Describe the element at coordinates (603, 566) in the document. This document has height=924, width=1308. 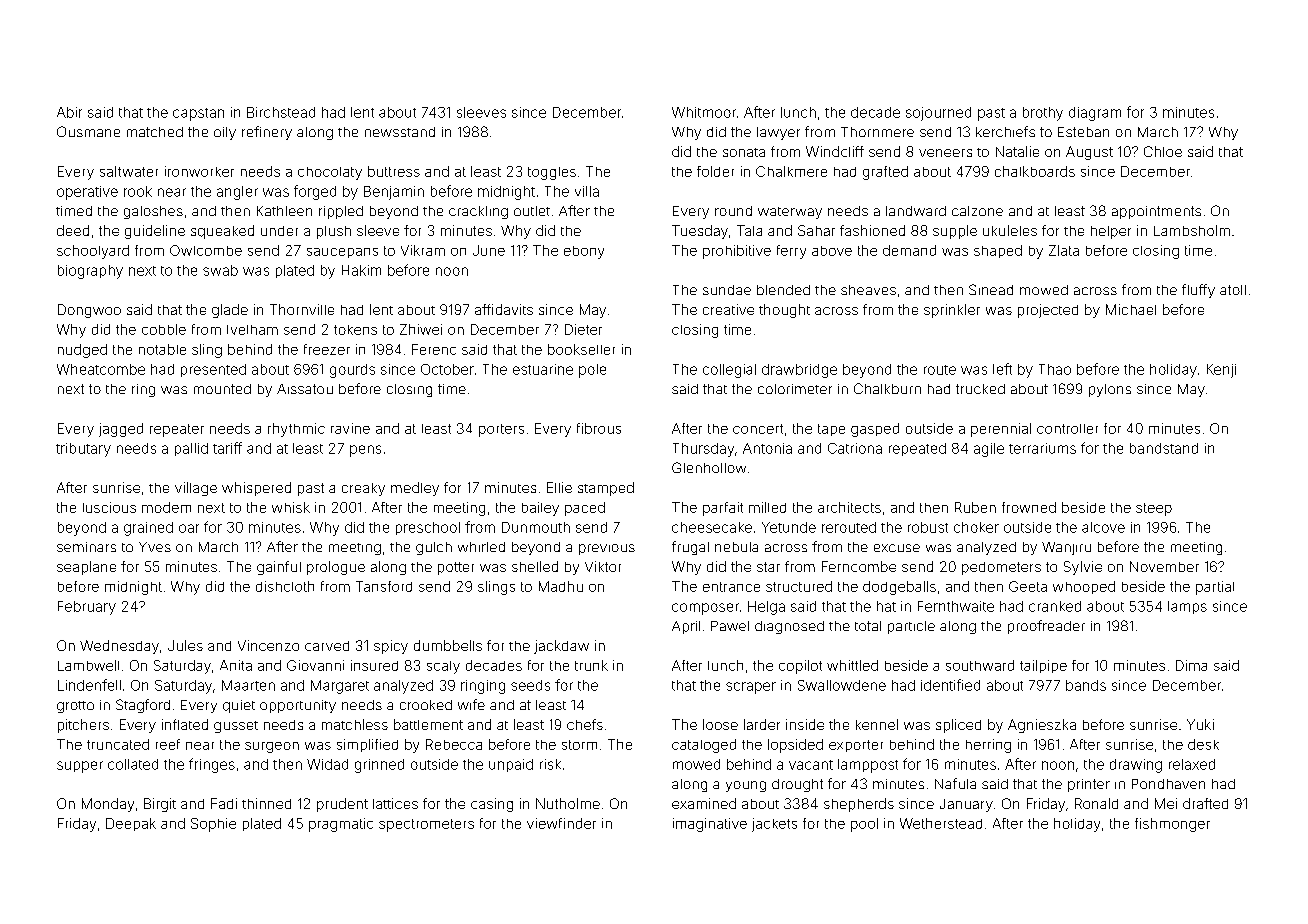
I see `Viktor` at that location.
